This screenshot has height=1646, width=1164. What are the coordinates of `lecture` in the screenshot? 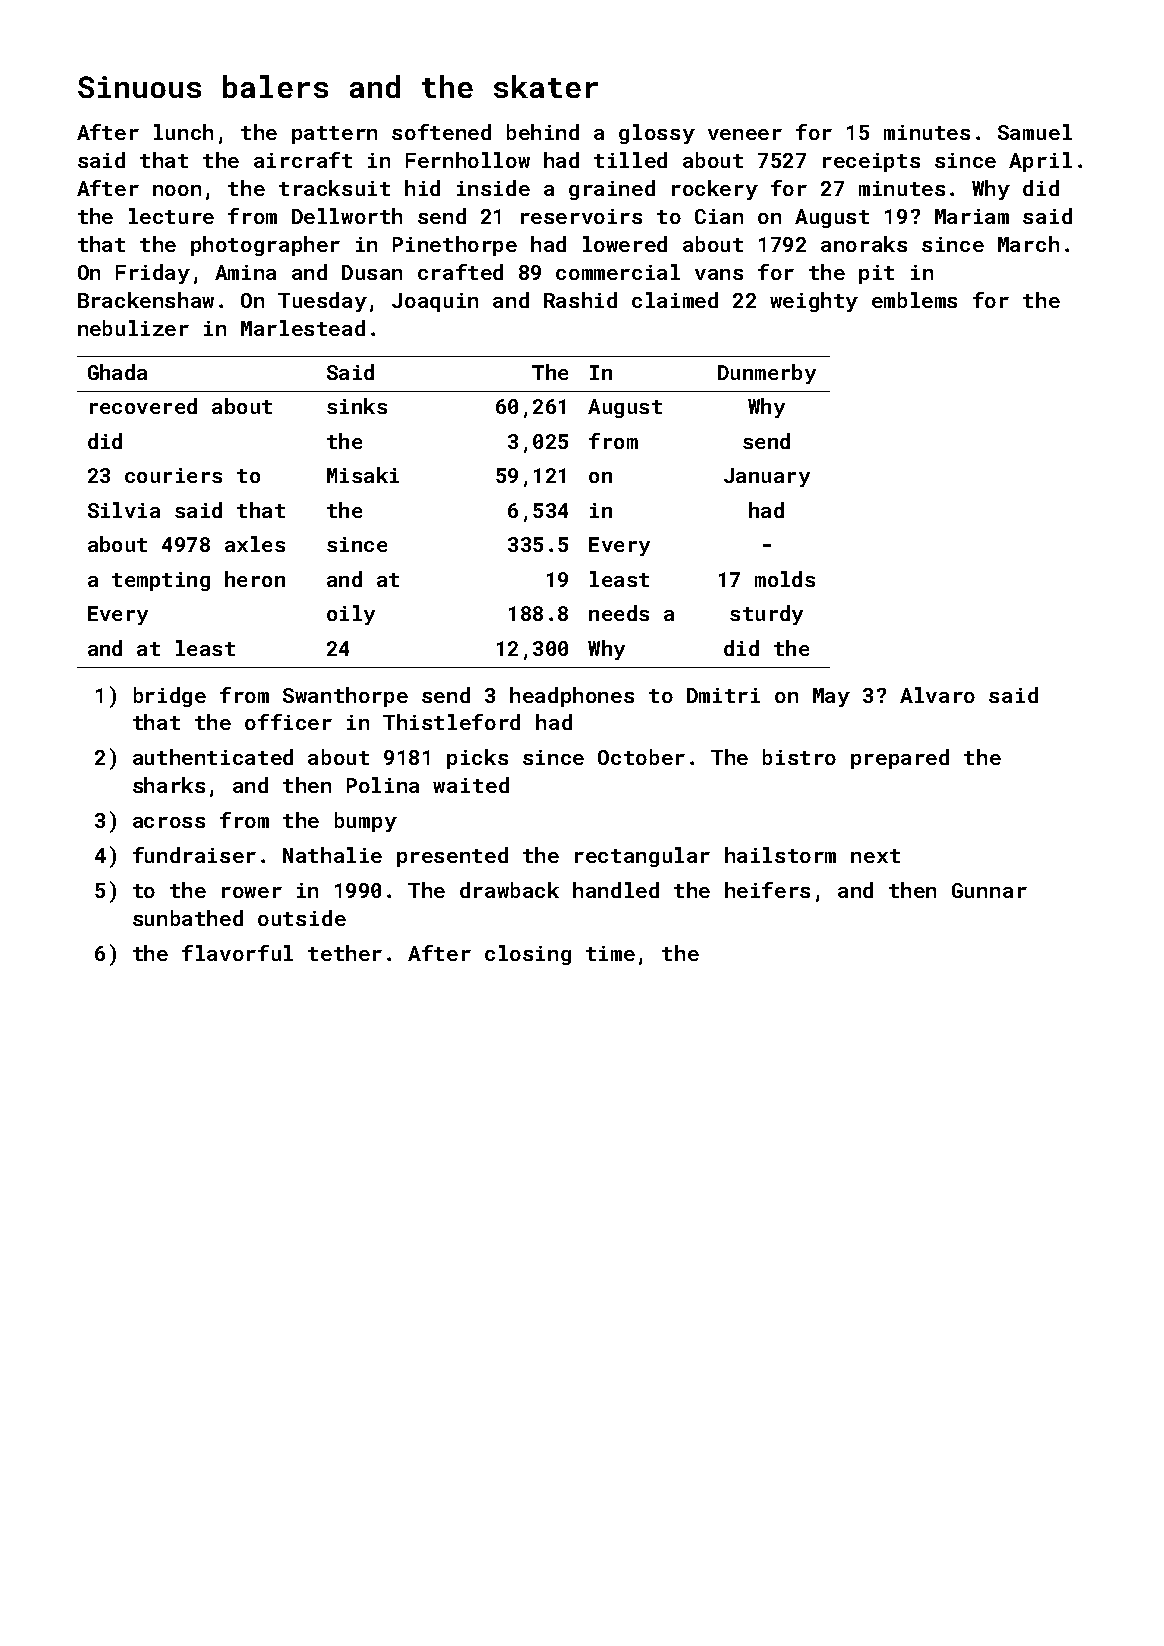 It's located at (171, 216).
